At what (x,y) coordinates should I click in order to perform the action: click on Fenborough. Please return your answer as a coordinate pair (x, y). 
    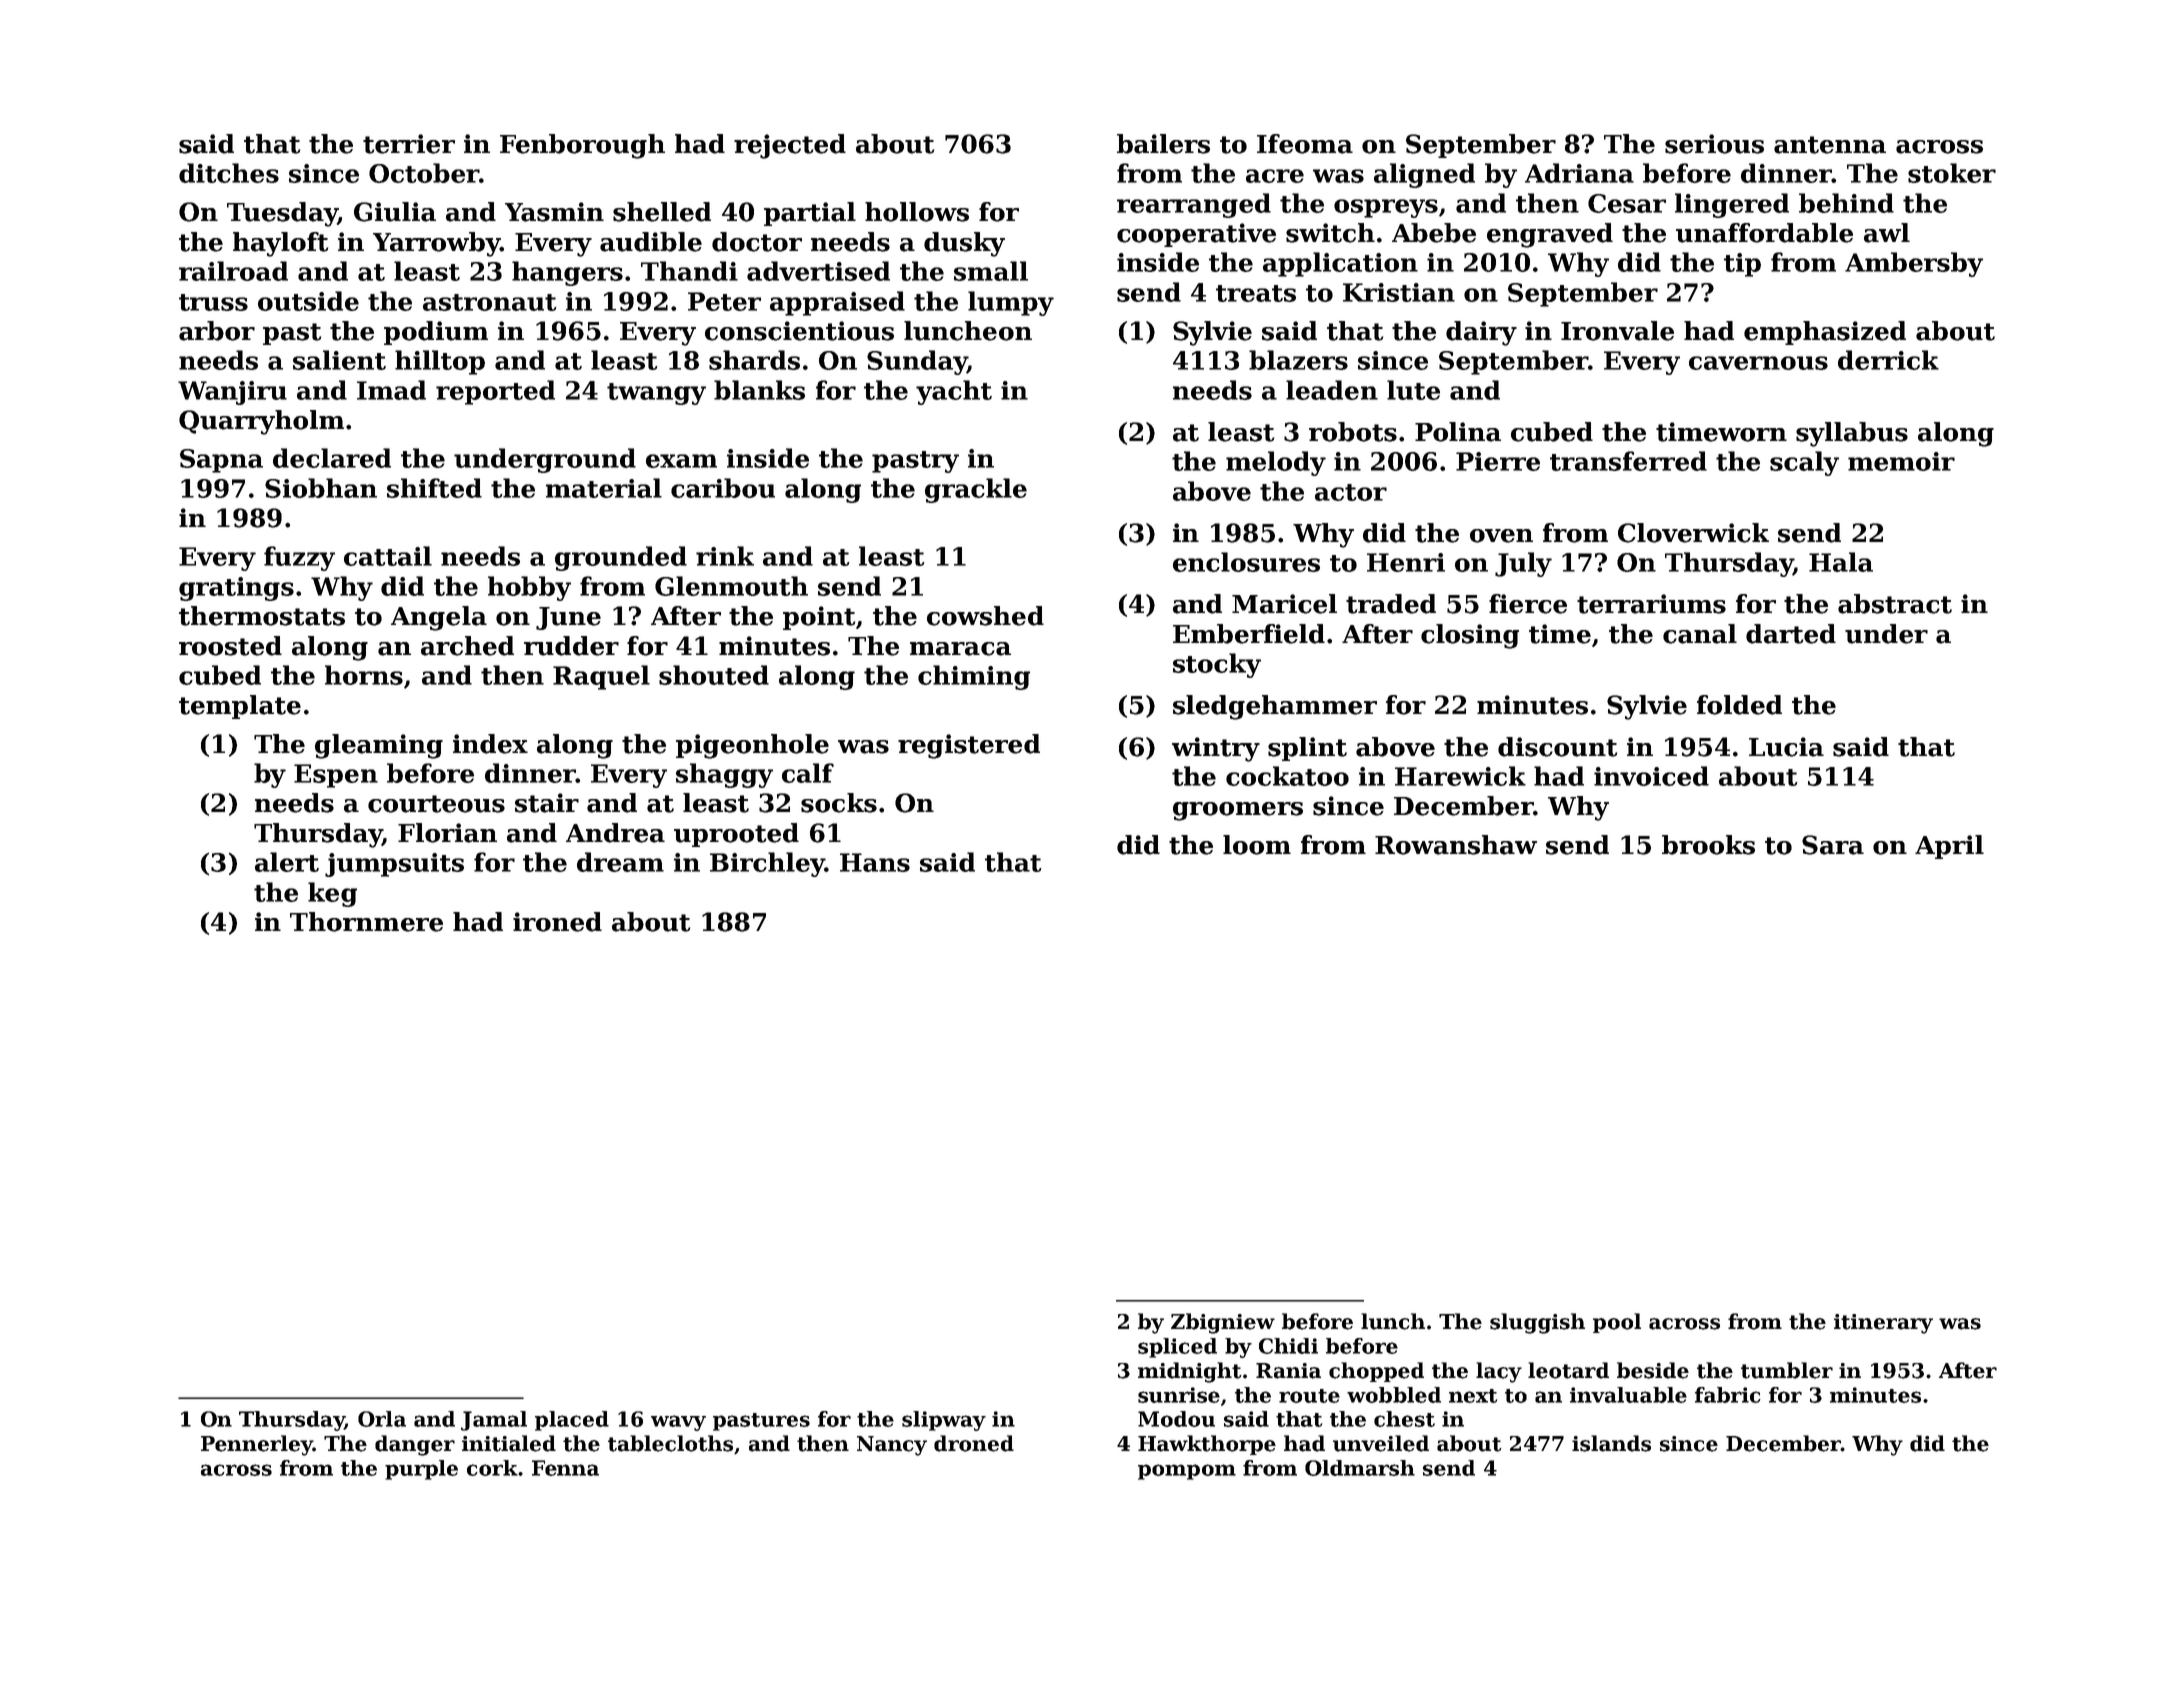
    Looking at the image, I should click on (582, 146).
